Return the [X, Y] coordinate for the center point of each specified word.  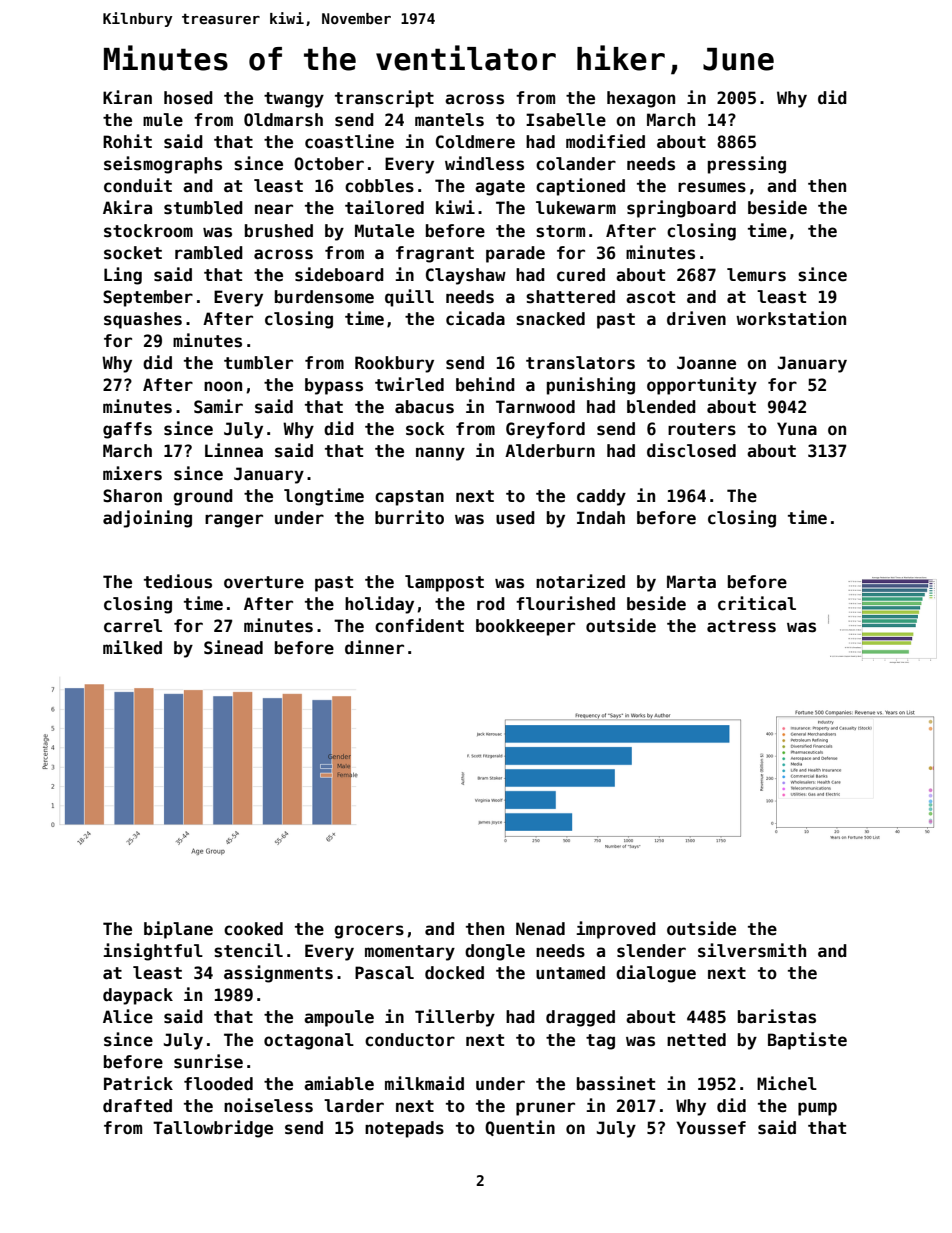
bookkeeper [525, 627]
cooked [253, 929]
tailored [384, 207]
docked [454, 973]
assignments [278, 974]
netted [696, 1040]
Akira [127, 207]
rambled [209, 253]
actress [741, 626]
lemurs [756, 275]
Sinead [233, 647]
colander [576, 164]
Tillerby [455, 1018]
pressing [747, 165]
